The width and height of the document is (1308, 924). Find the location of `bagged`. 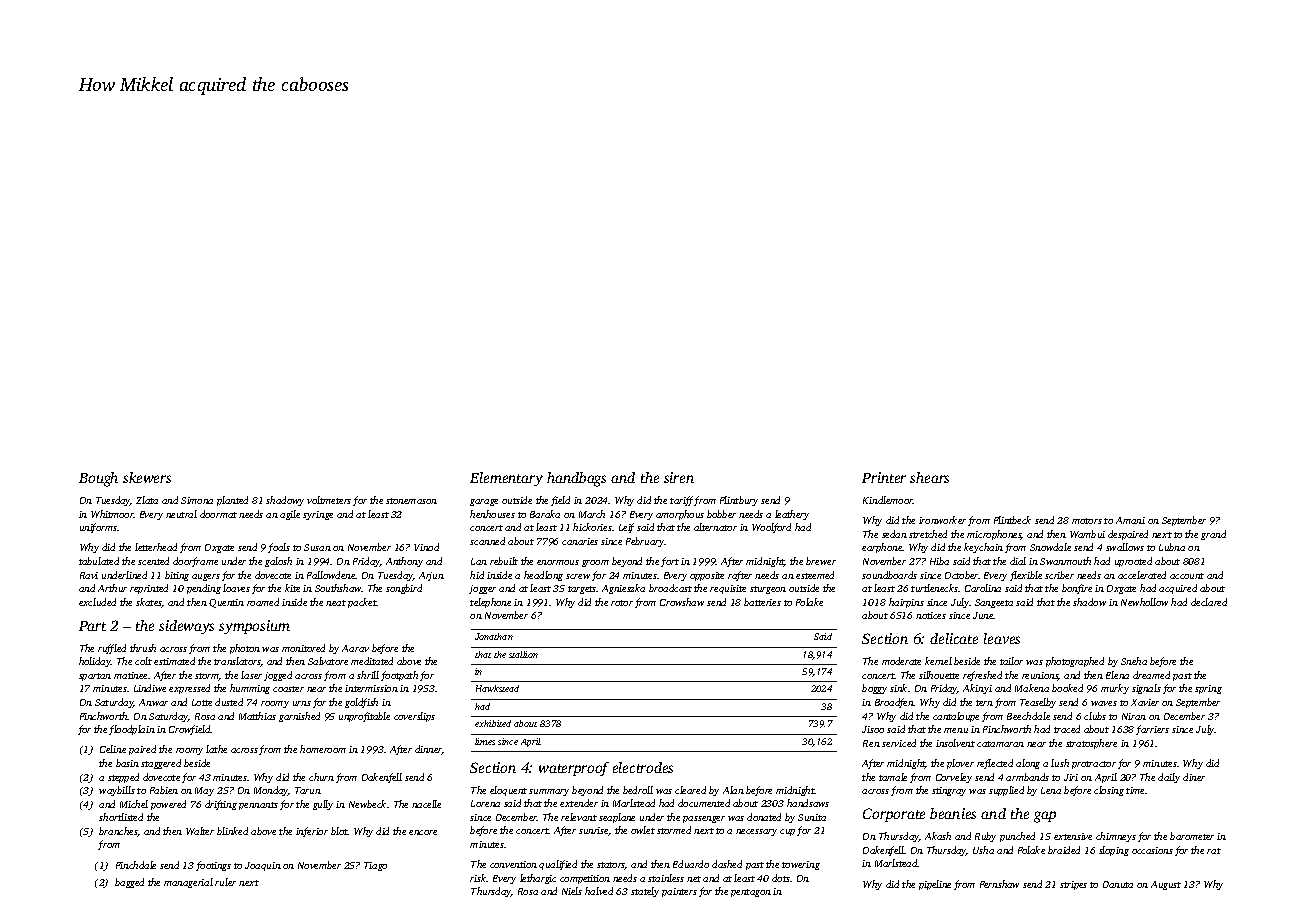

bagged is located at coordinates (129, 883).
